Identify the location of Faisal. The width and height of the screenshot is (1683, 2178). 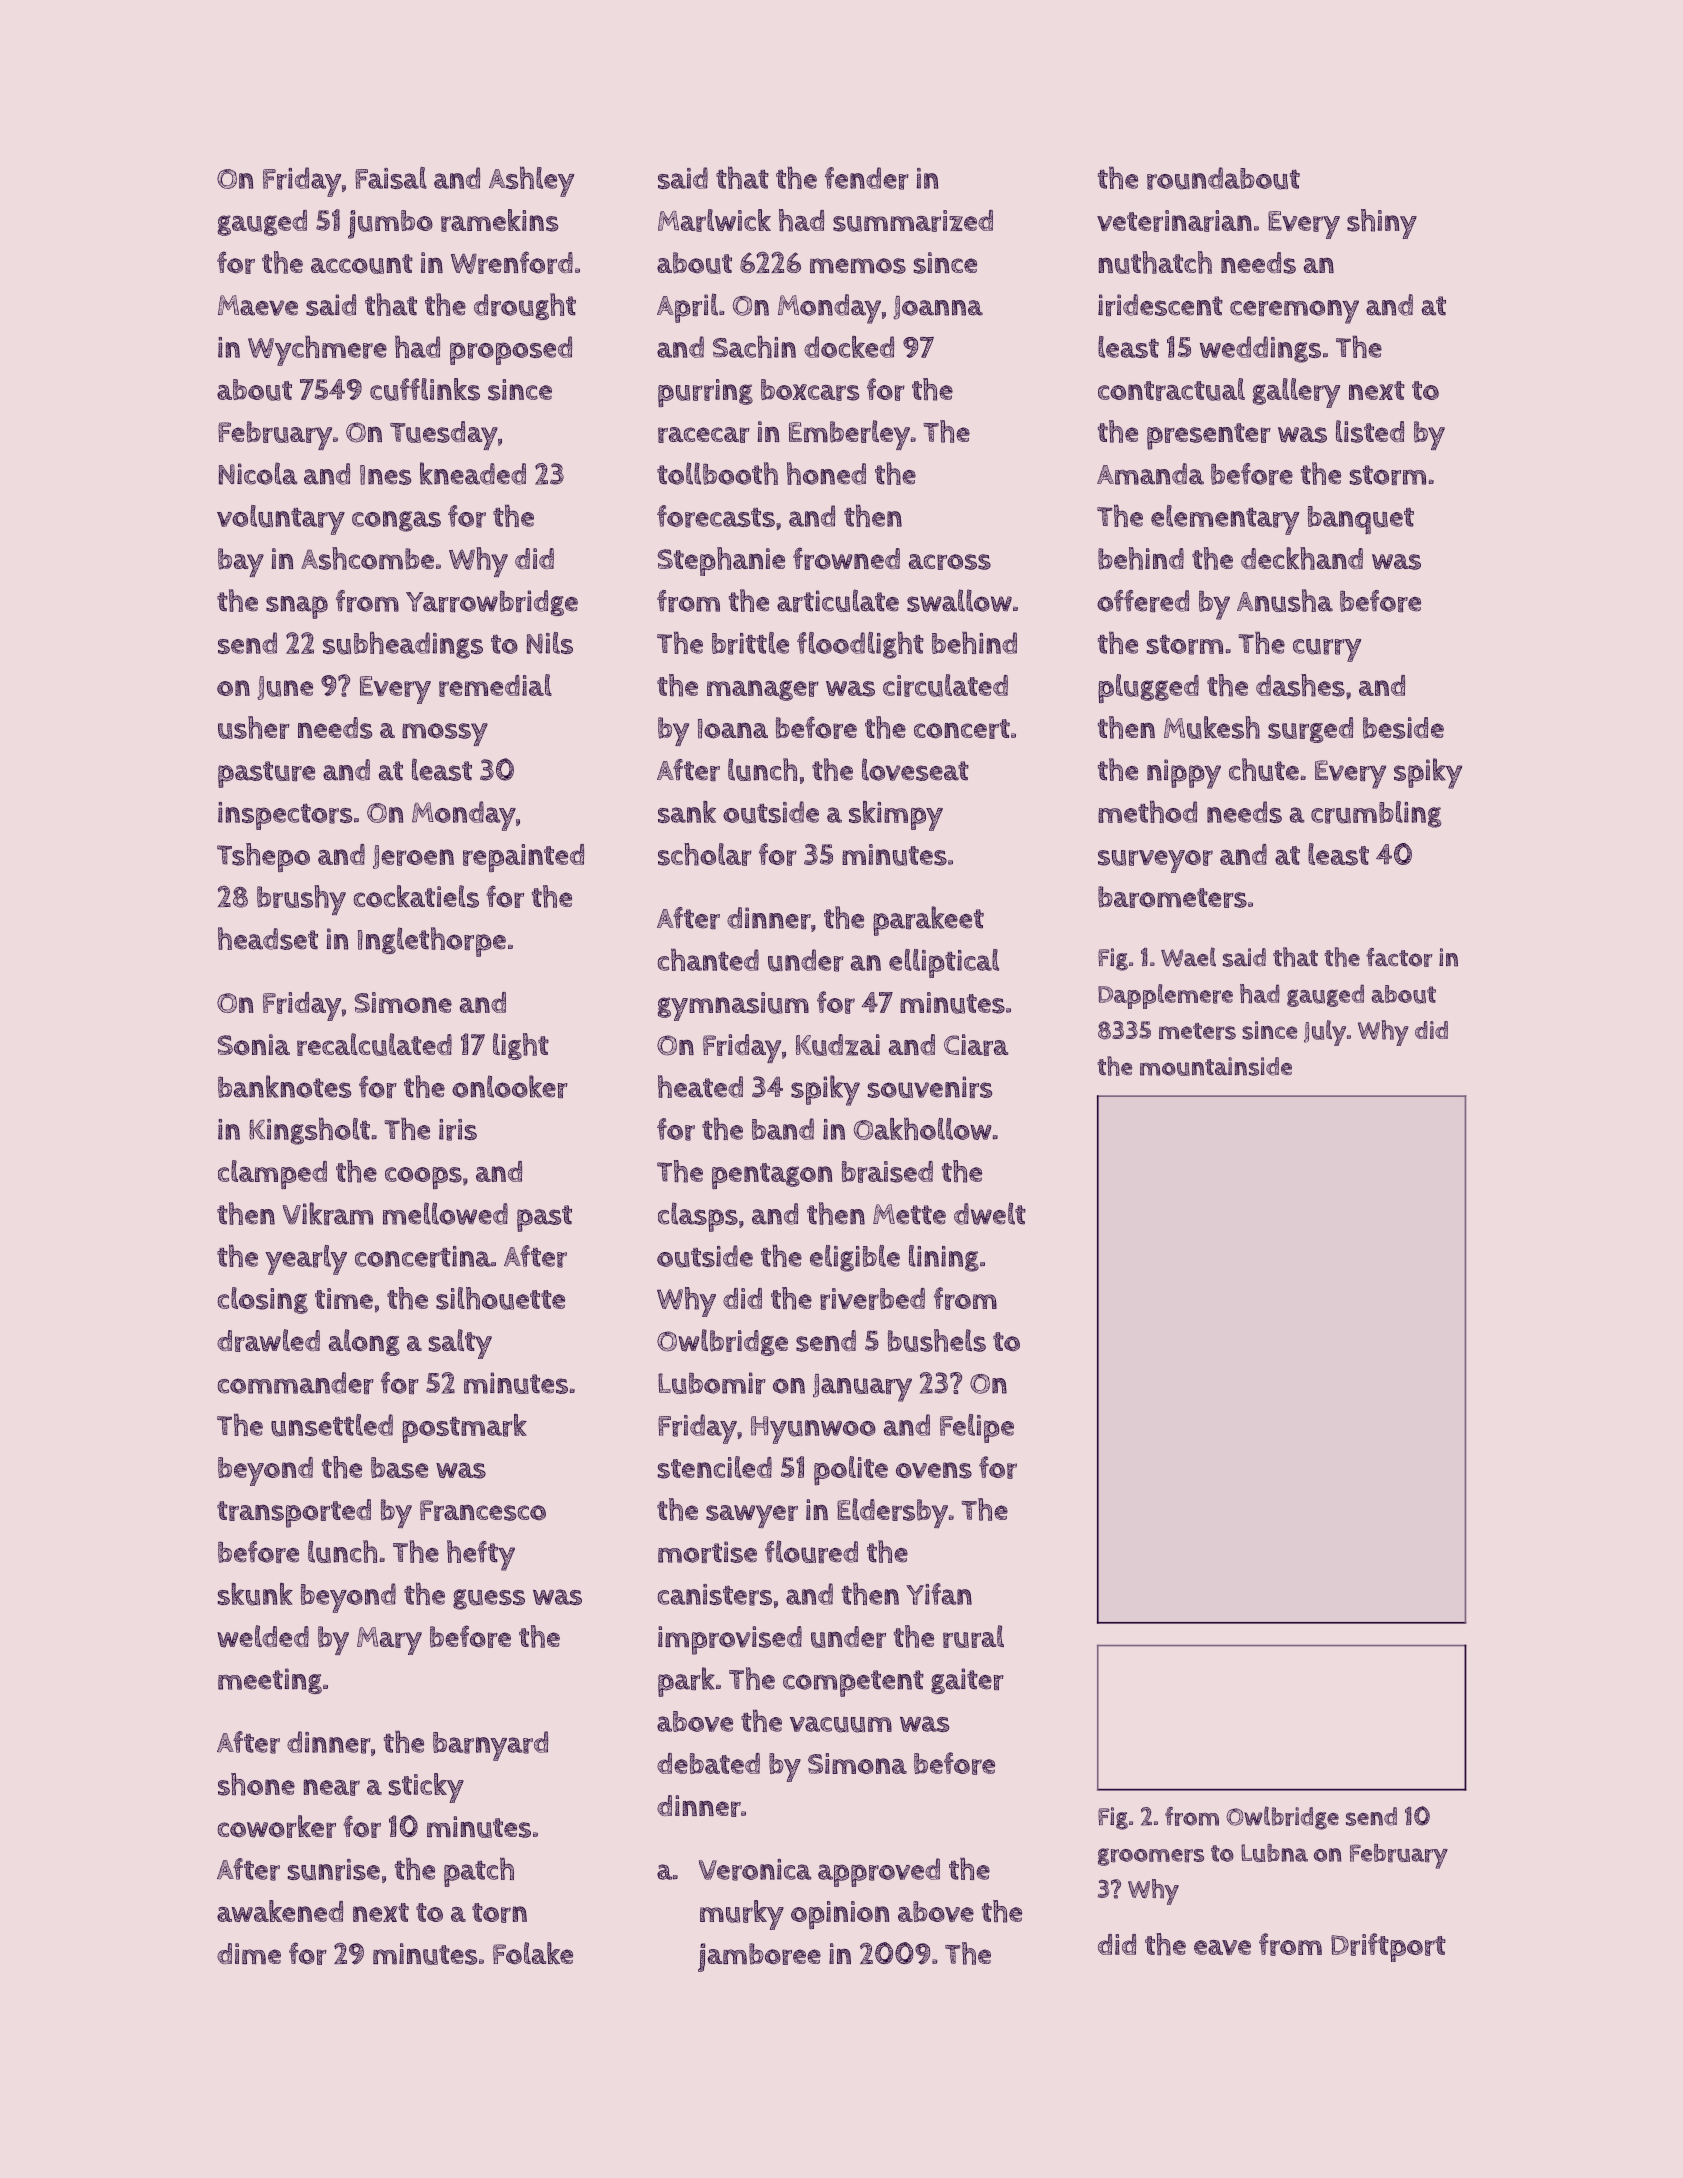
(391, 178).
